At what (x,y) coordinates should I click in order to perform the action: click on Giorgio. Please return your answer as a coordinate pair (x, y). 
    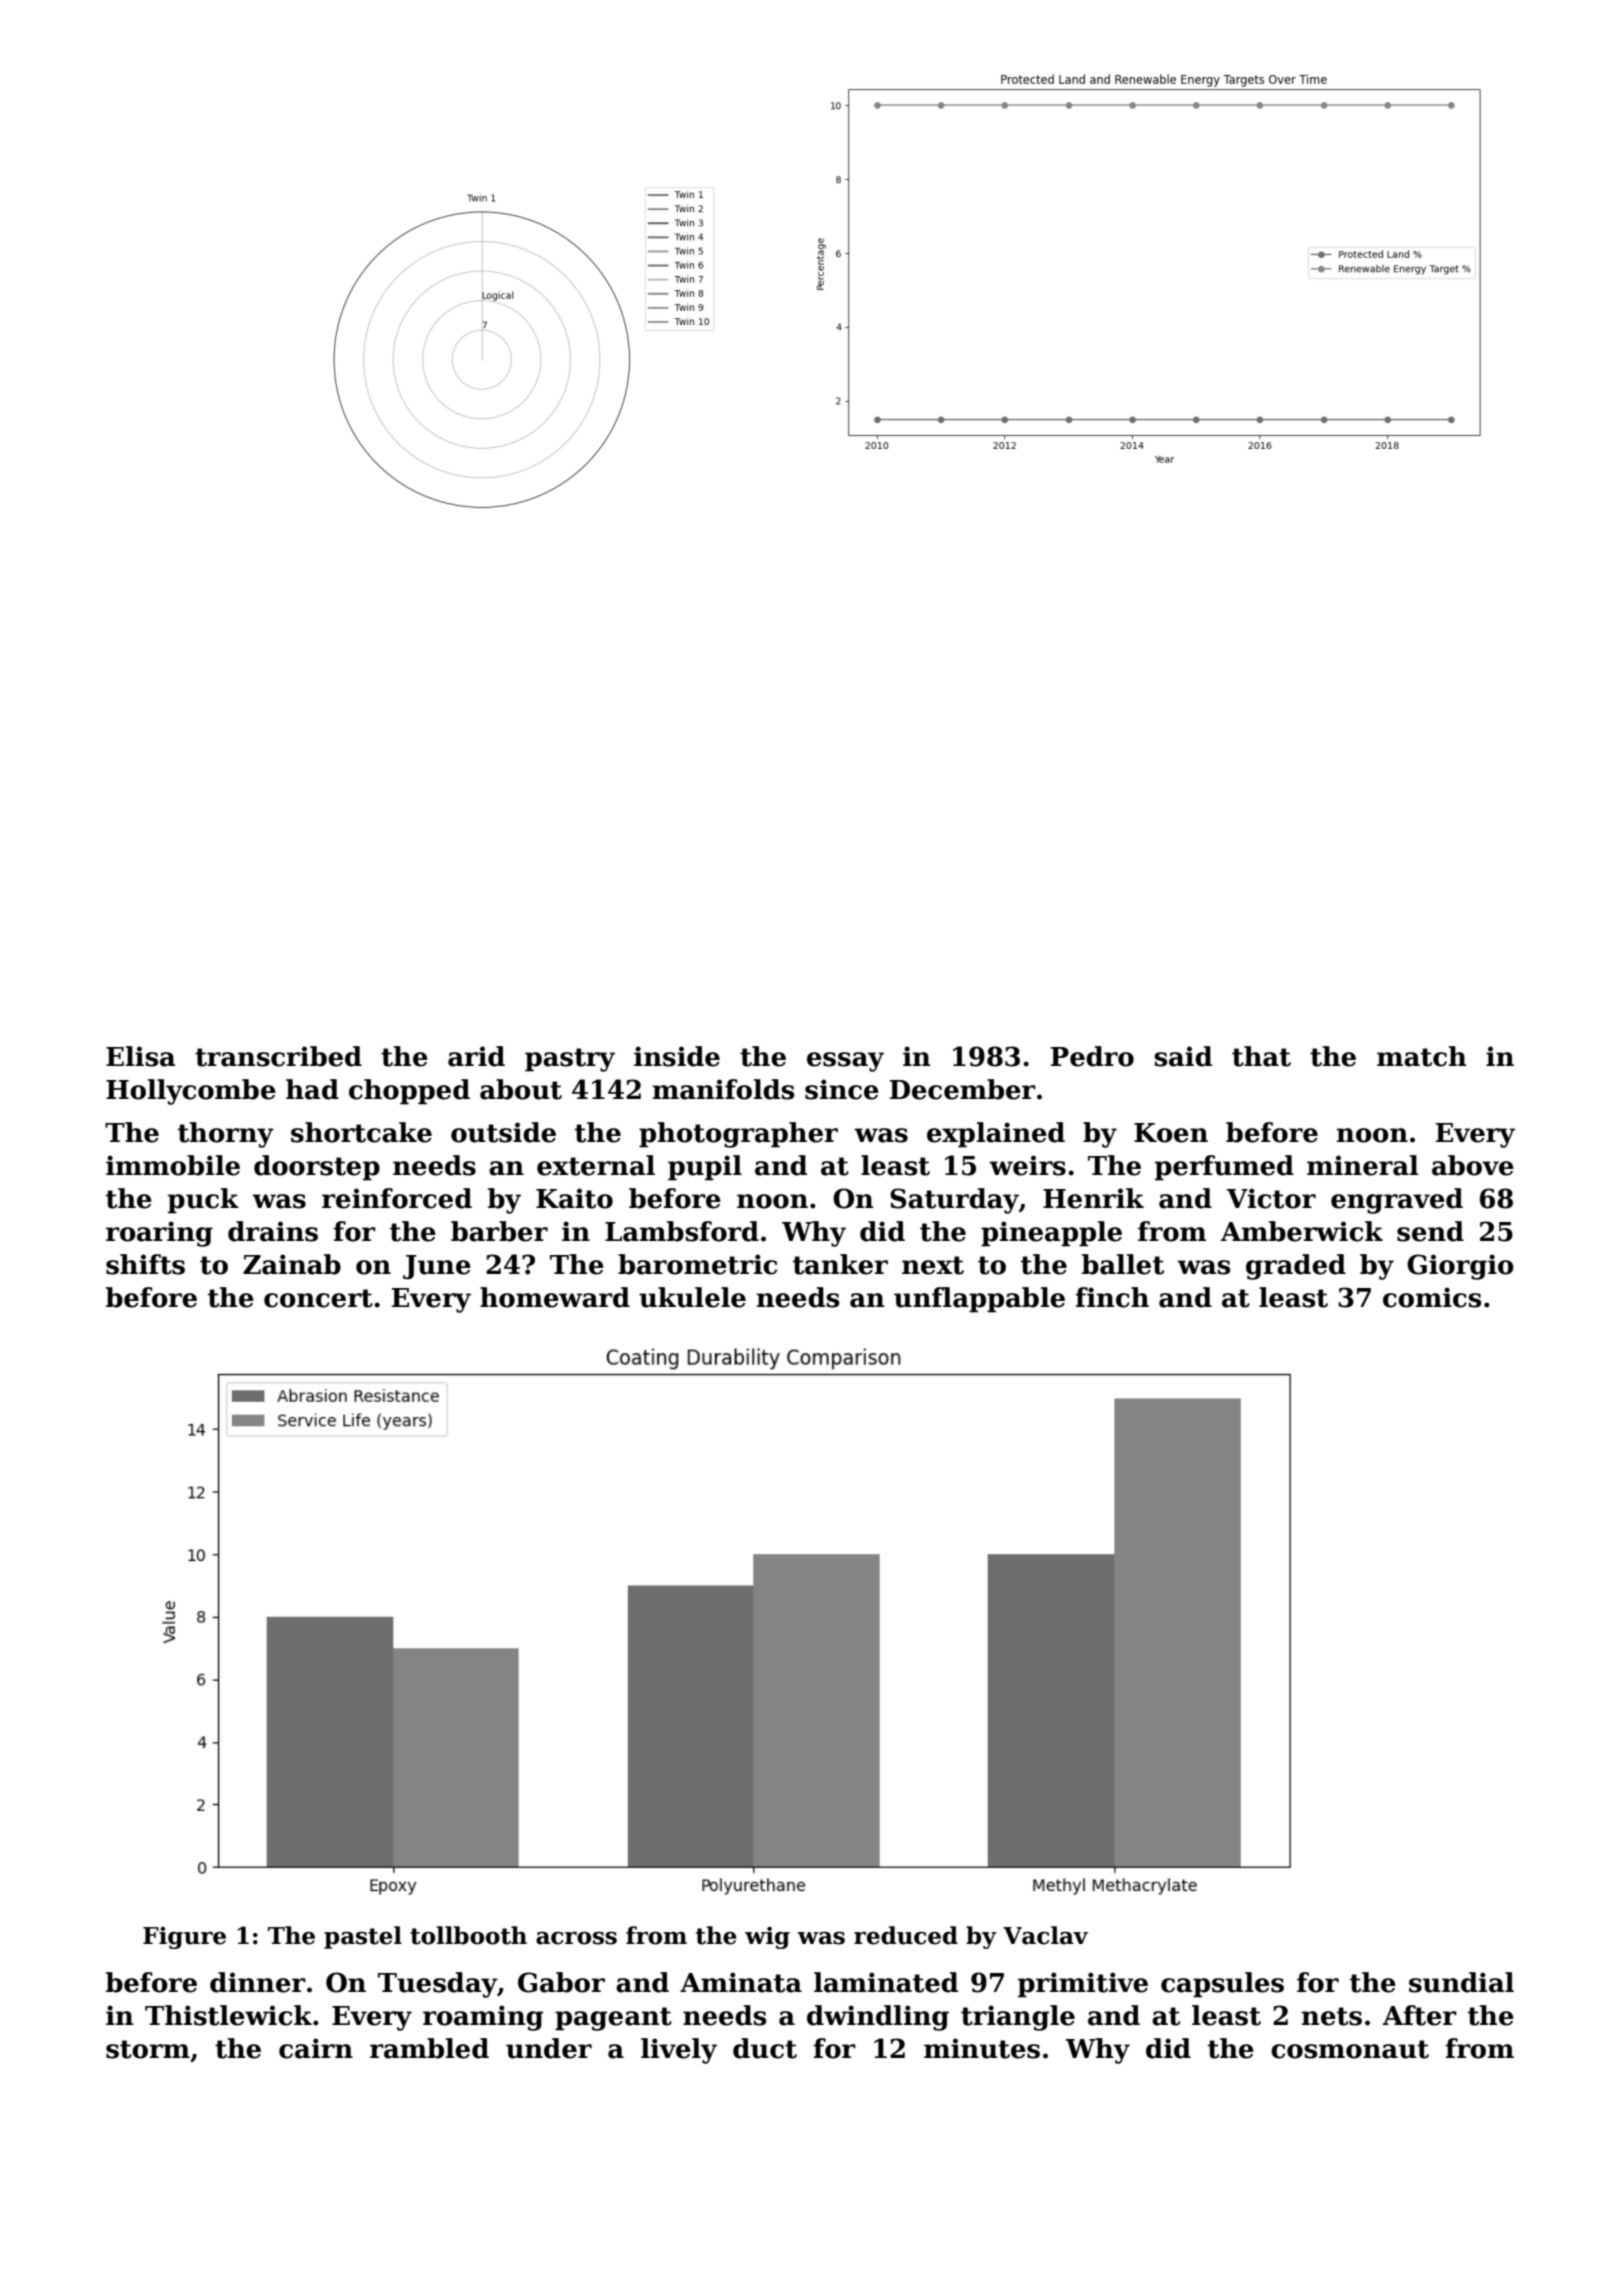
    Looking at the image, I should click on (1460, 1267).
